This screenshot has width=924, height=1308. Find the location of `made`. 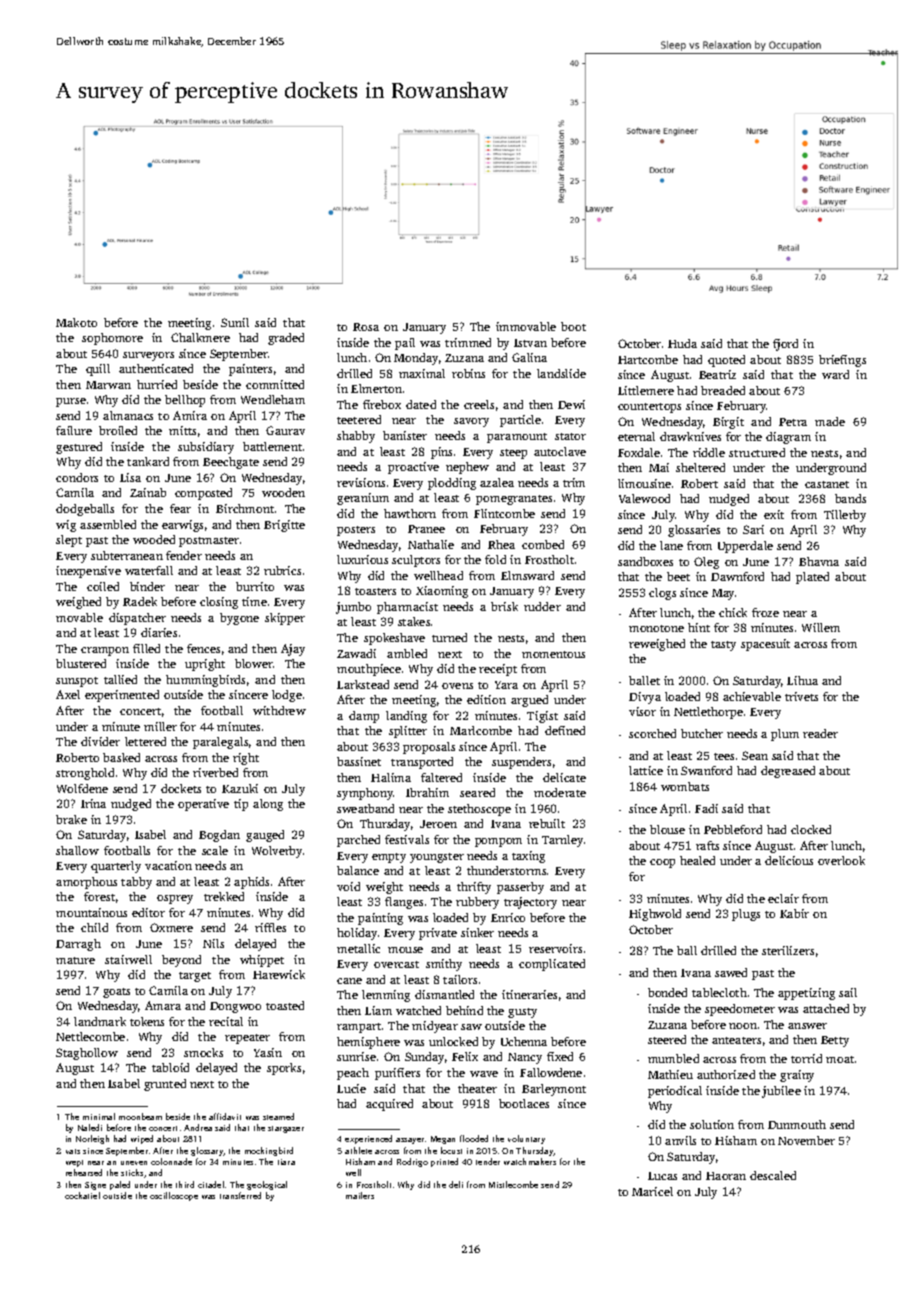

made is located at coordinates (830, 421).
